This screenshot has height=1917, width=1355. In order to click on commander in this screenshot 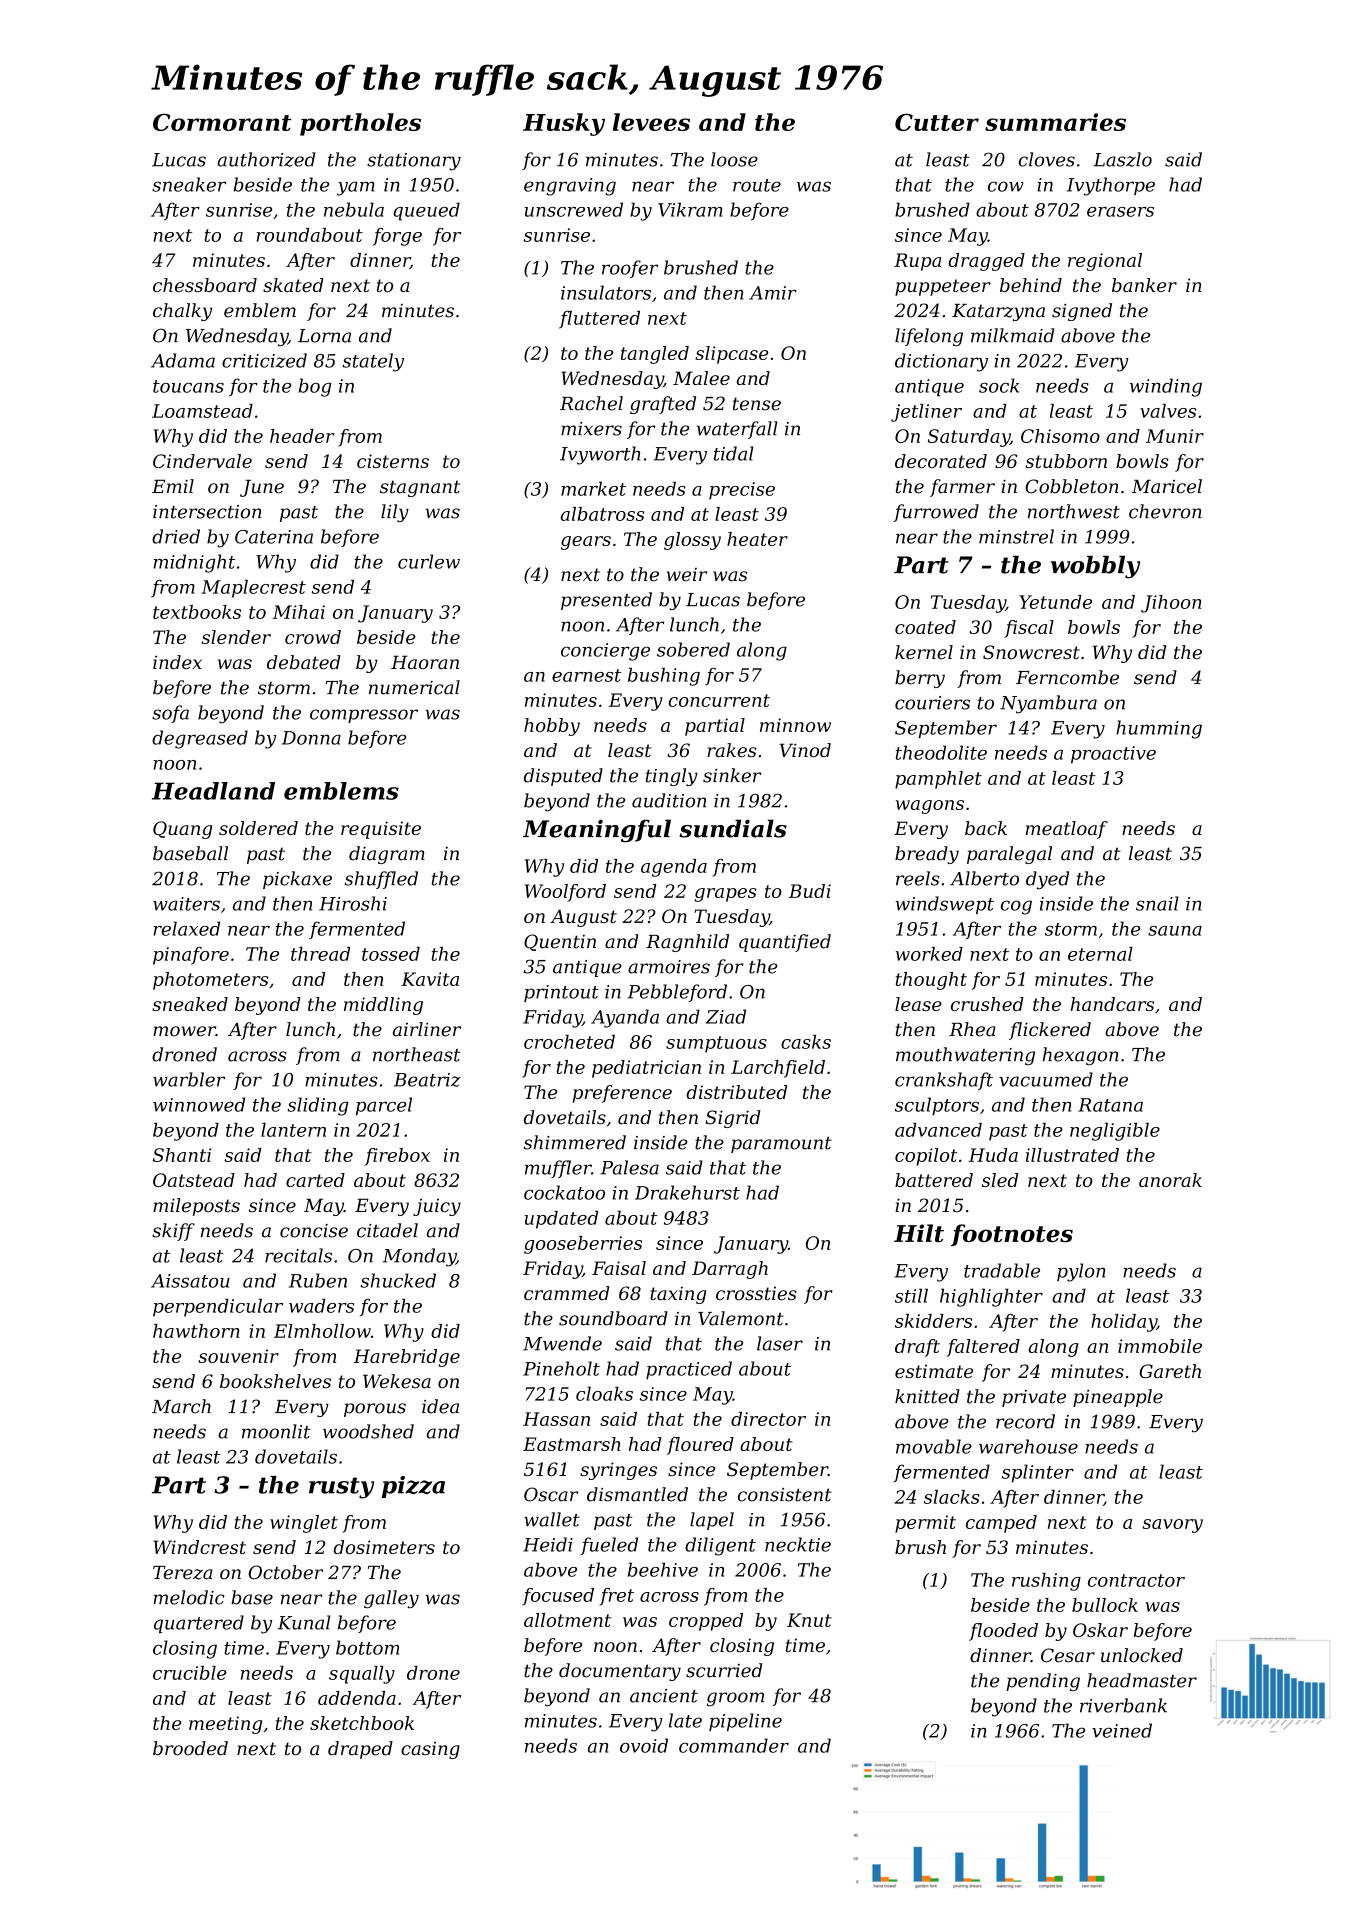, I will do `click(734, 1745)`.
